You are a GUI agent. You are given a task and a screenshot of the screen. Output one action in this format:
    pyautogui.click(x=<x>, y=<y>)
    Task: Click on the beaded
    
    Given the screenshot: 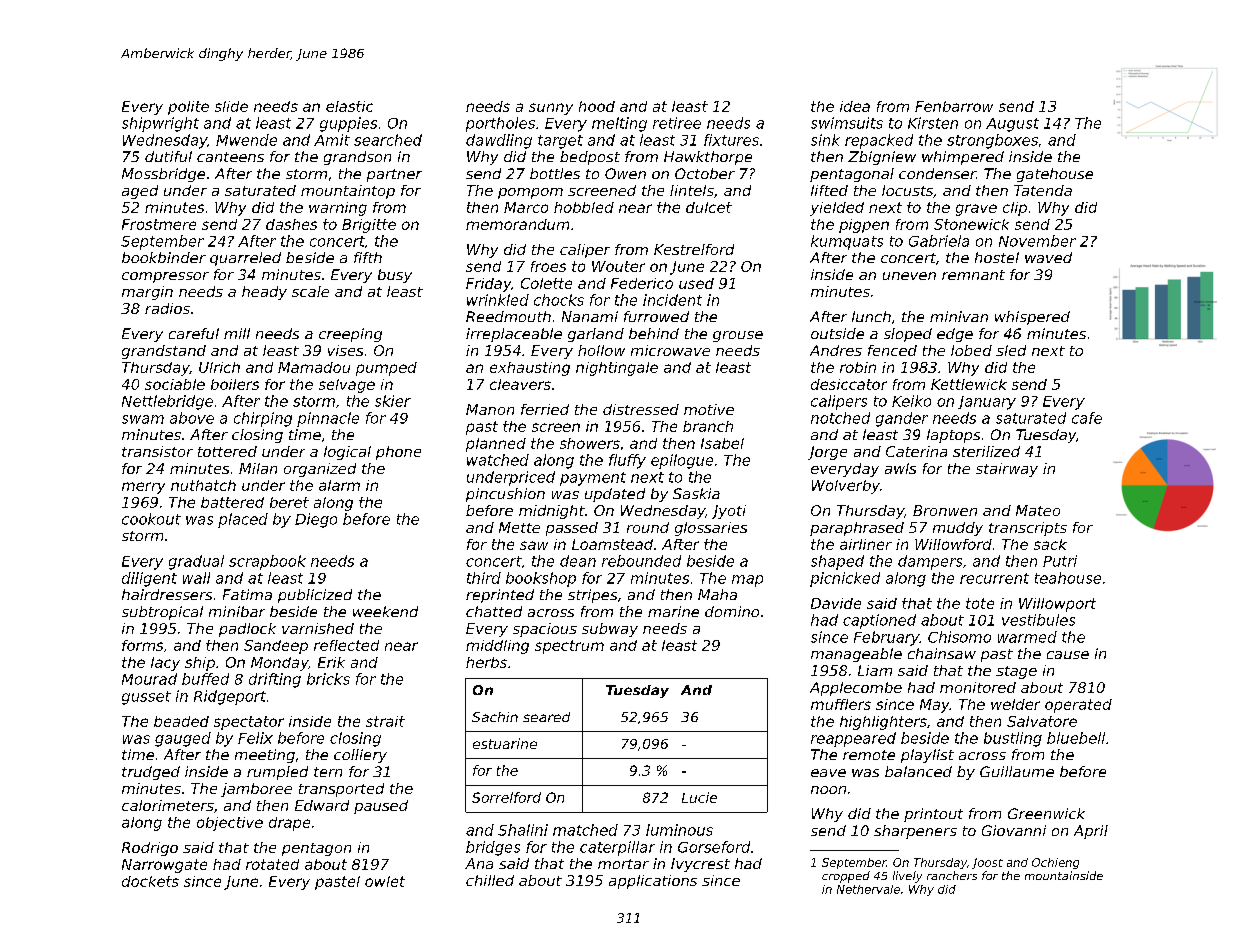 What is the action you would take?
    pyautogui.click(x=181, y=721)
